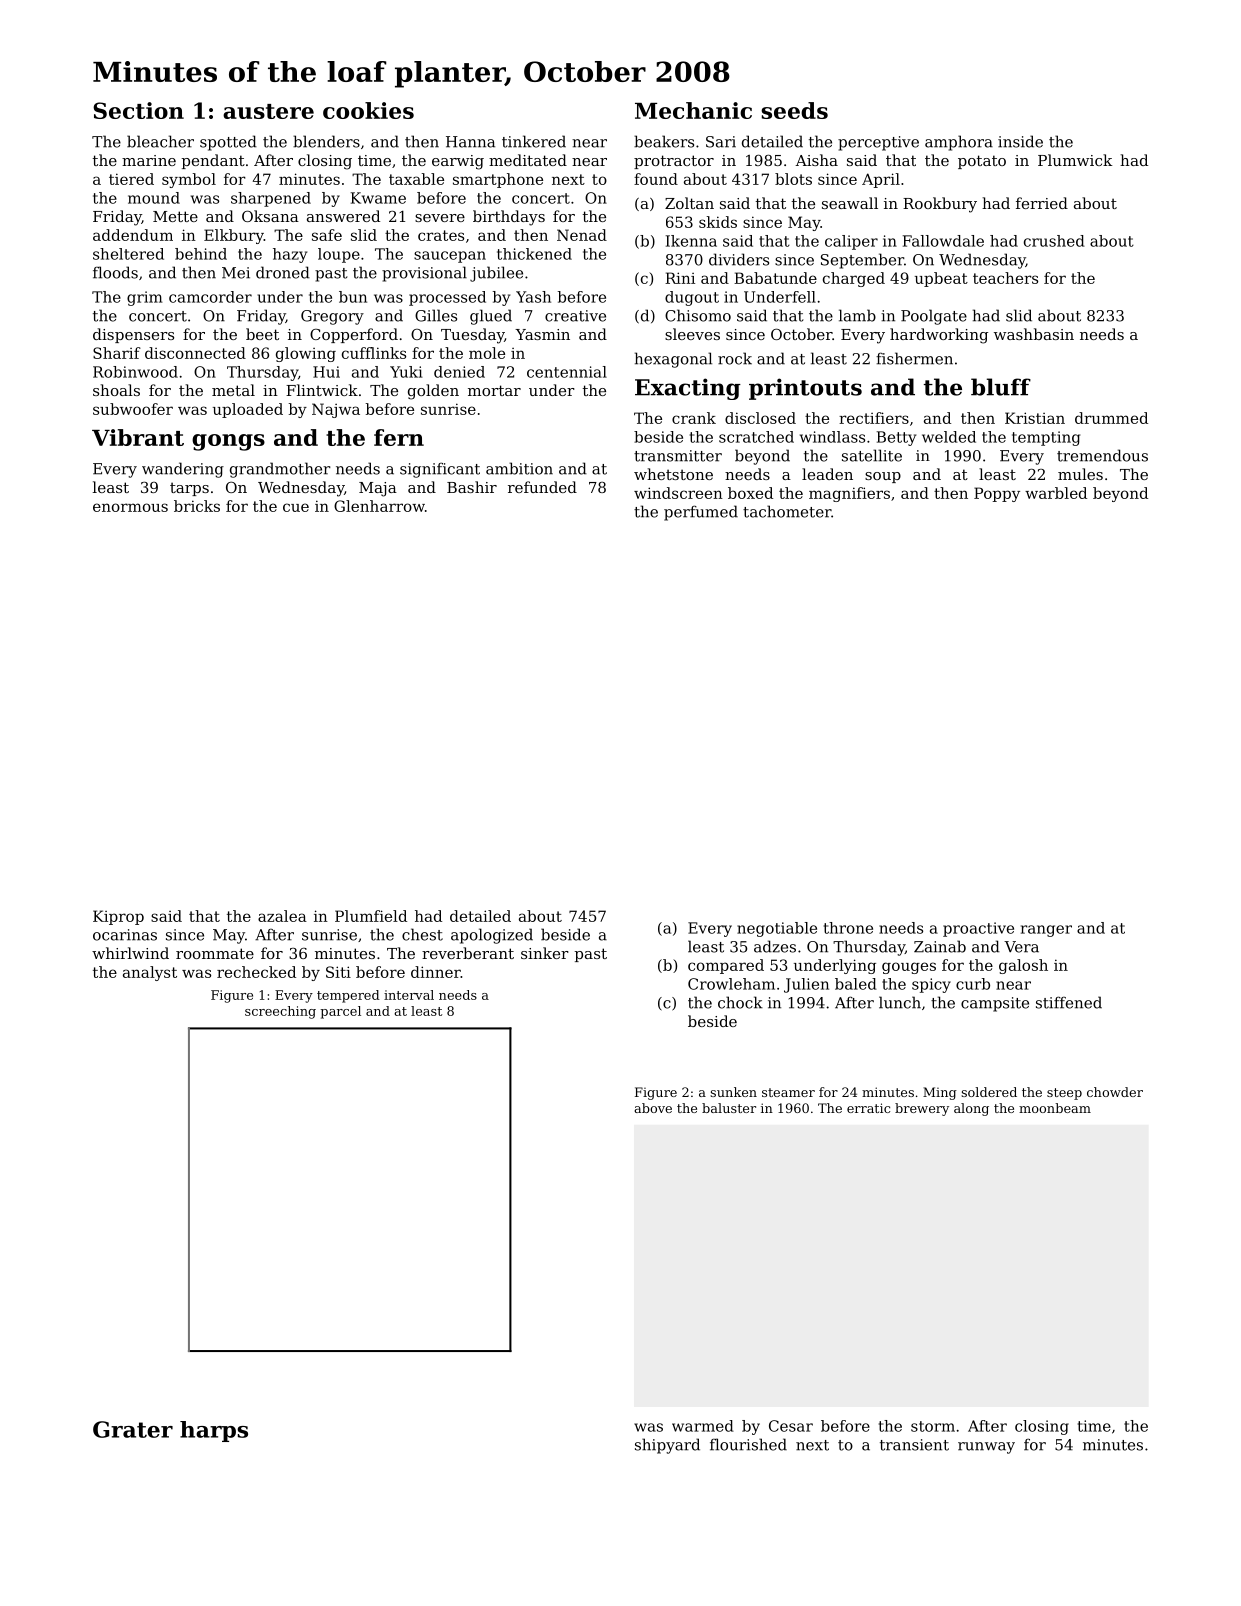  I want to click on cue, so click(296, 507).
